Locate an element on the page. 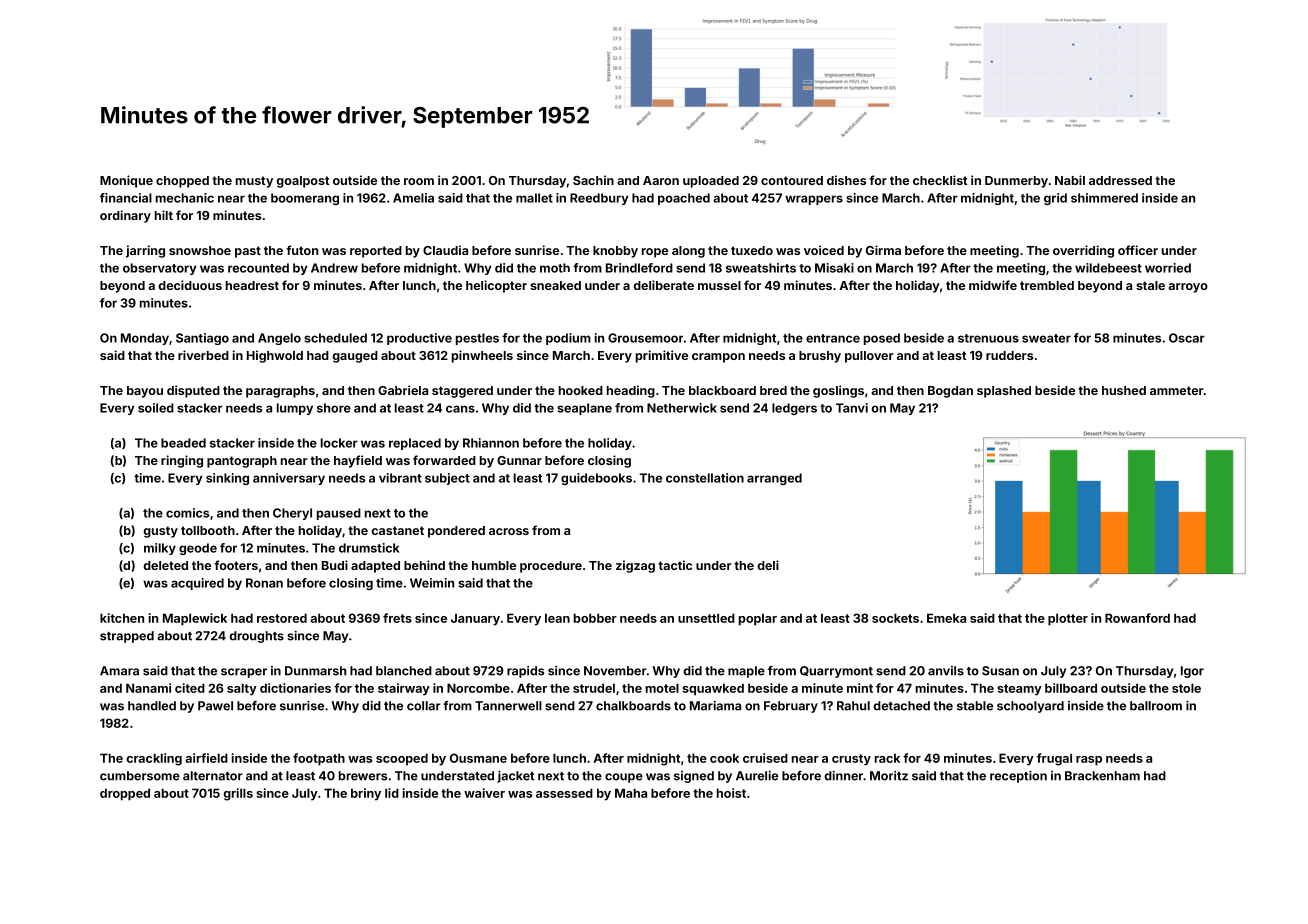 The width and height of the document is (1308, 924). Rowanford is located at coordinates (1137, 618).
